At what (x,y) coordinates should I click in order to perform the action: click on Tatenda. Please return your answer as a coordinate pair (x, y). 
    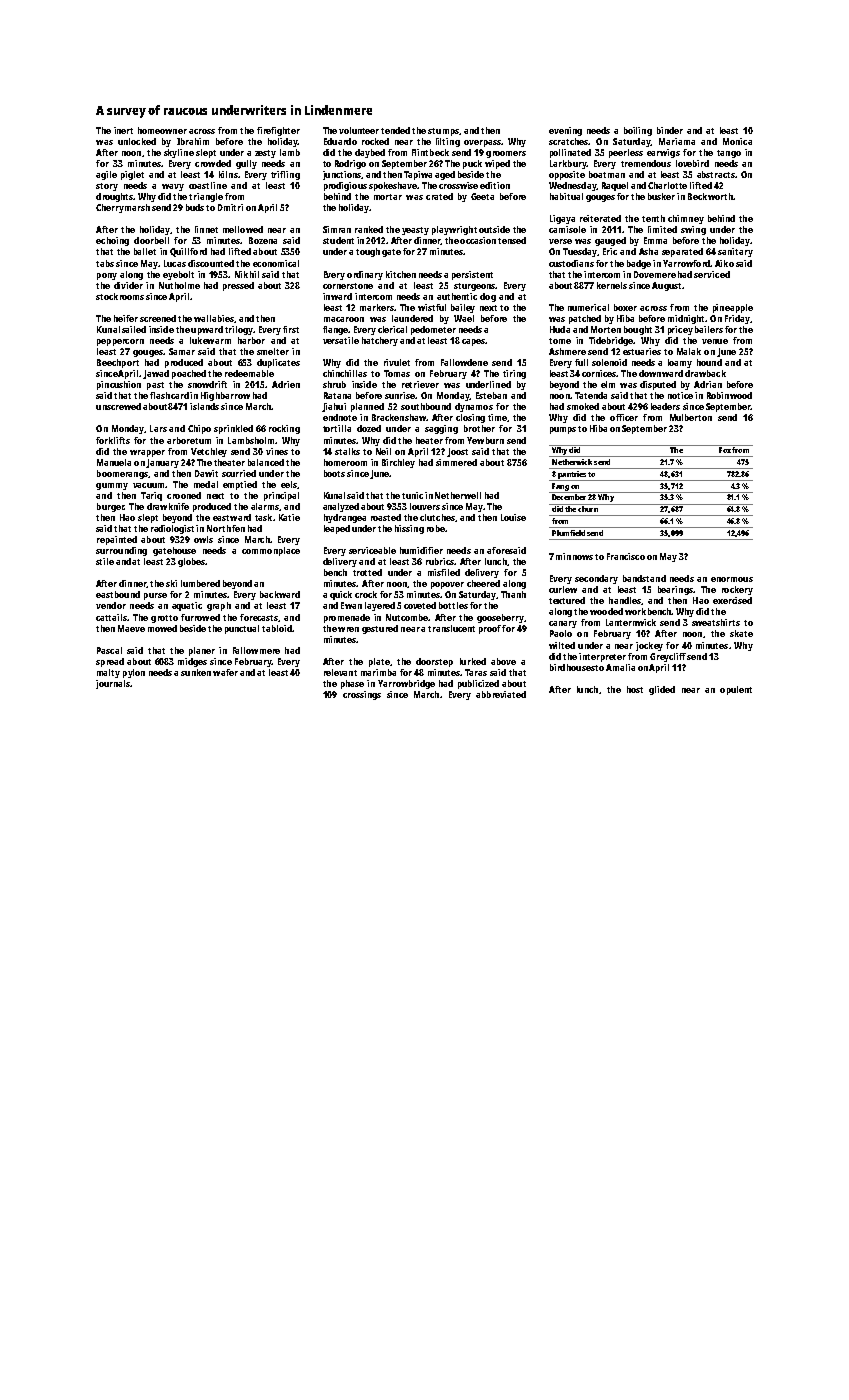
    Looking at the image, I should click on (591, 395).
